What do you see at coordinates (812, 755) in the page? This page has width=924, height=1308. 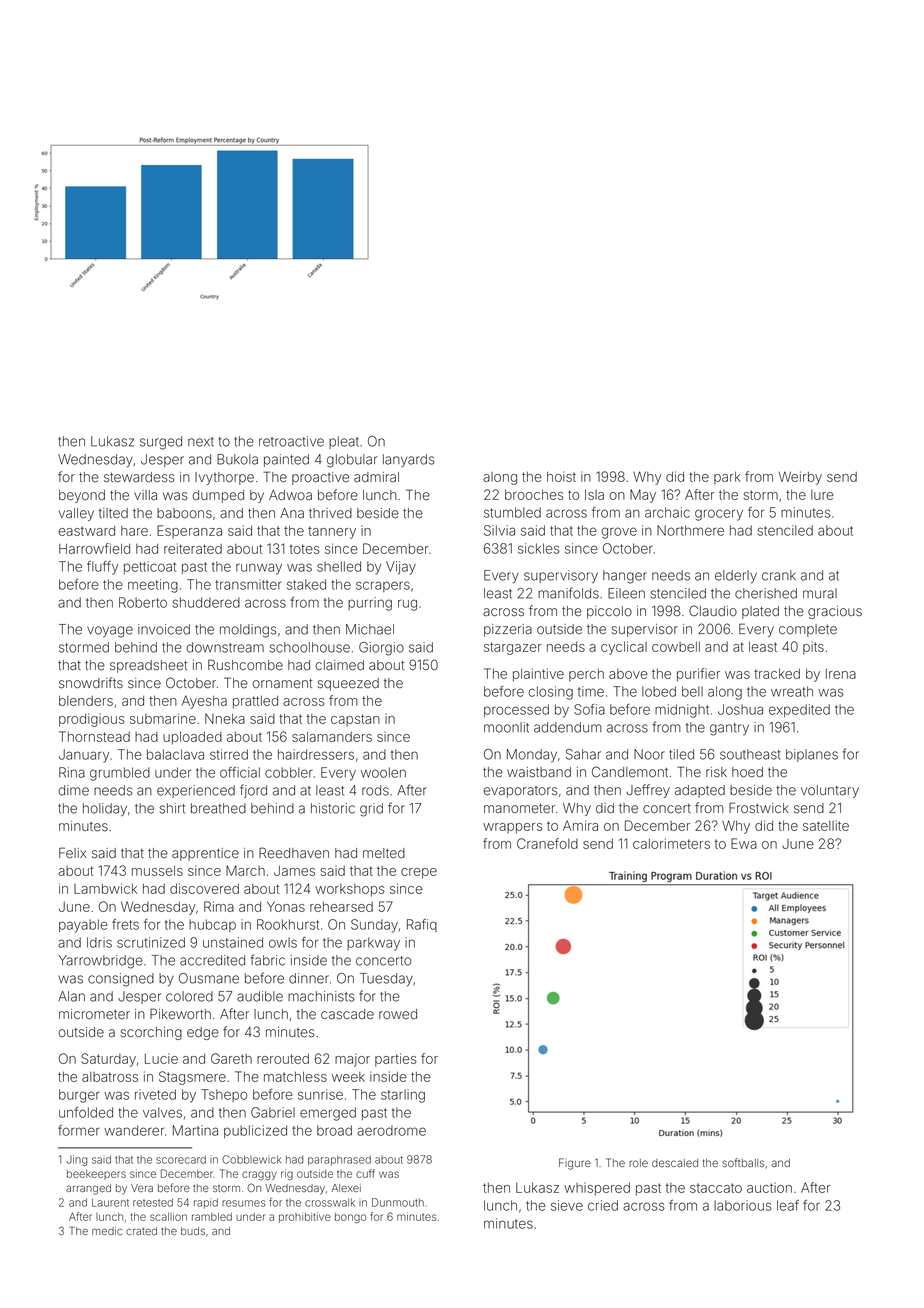 I see `biplanes` at bounding box center [812, 755].
